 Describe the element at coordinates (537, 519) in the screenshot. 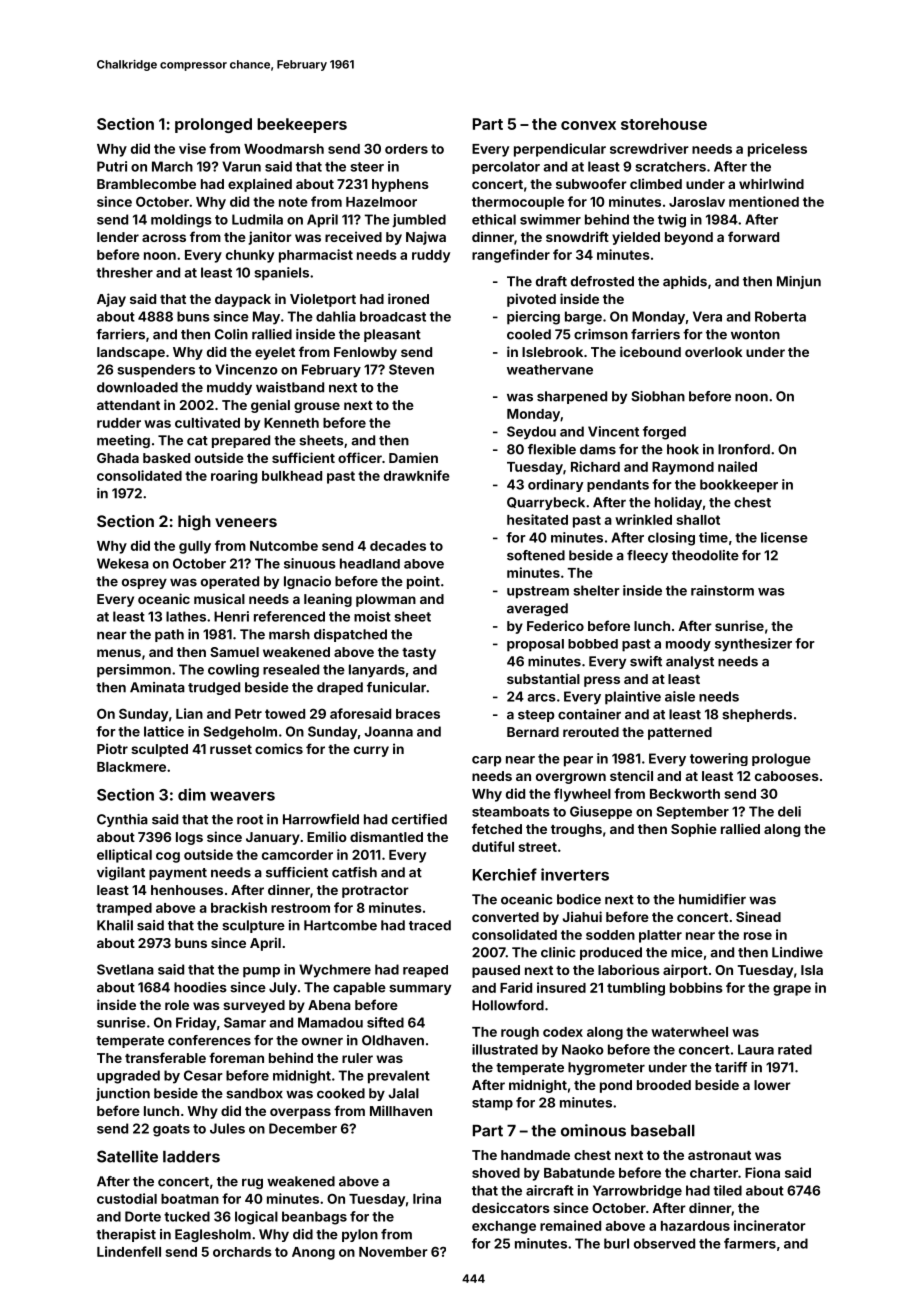

I see `hesitated` at that location.
